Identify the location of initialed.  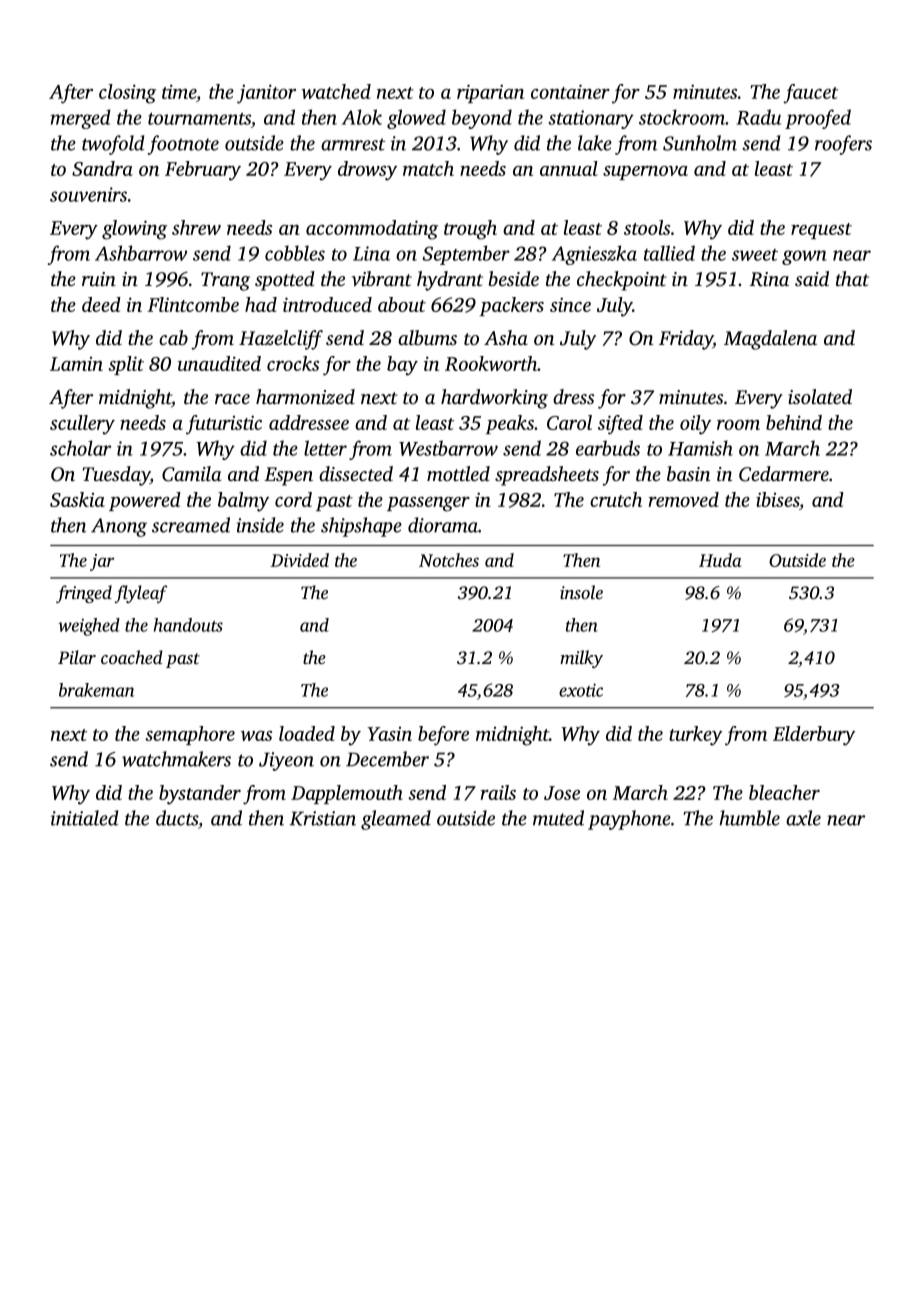
(84, 818).
